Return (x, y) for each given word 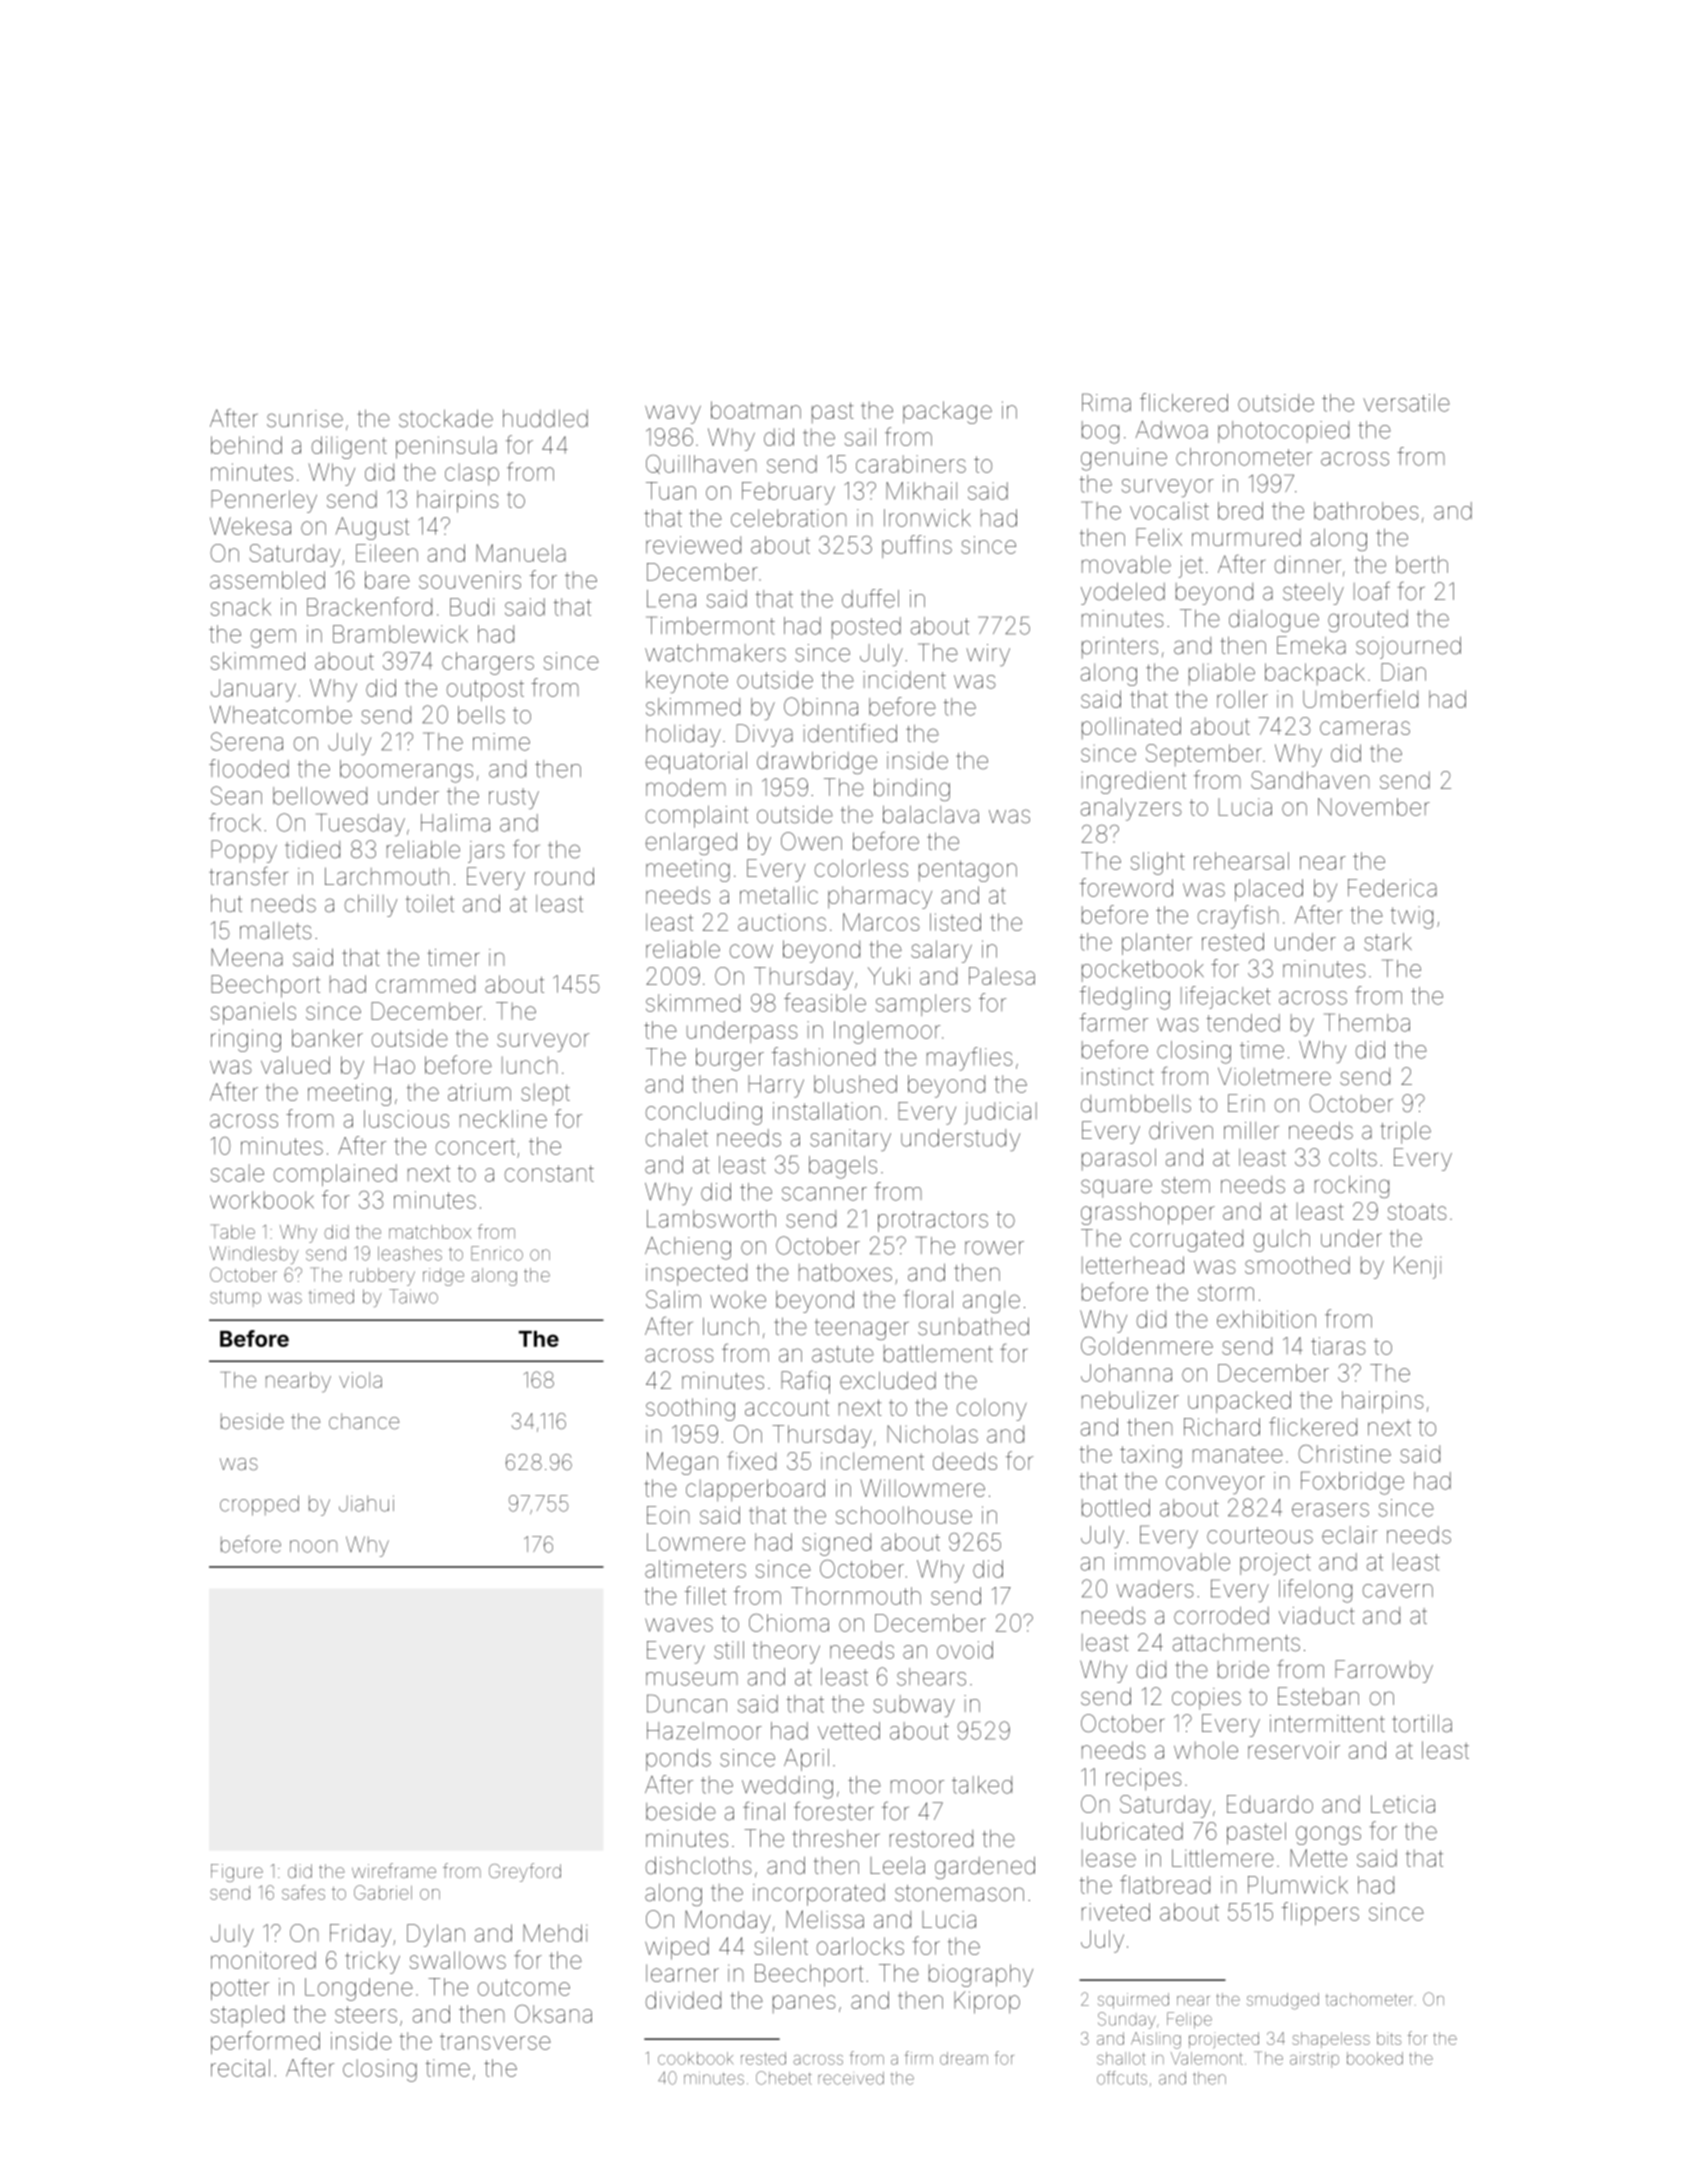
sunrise (305, 419)
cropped (259, 1505)
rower (994, 1248)
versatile (1406, 403)
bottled (1116, 1508)
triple (1405, 1132)
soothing (690, 1409)
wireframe (394, 1870)
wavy (673, 414)
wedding (787, 1787)
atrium (479, 1092)
